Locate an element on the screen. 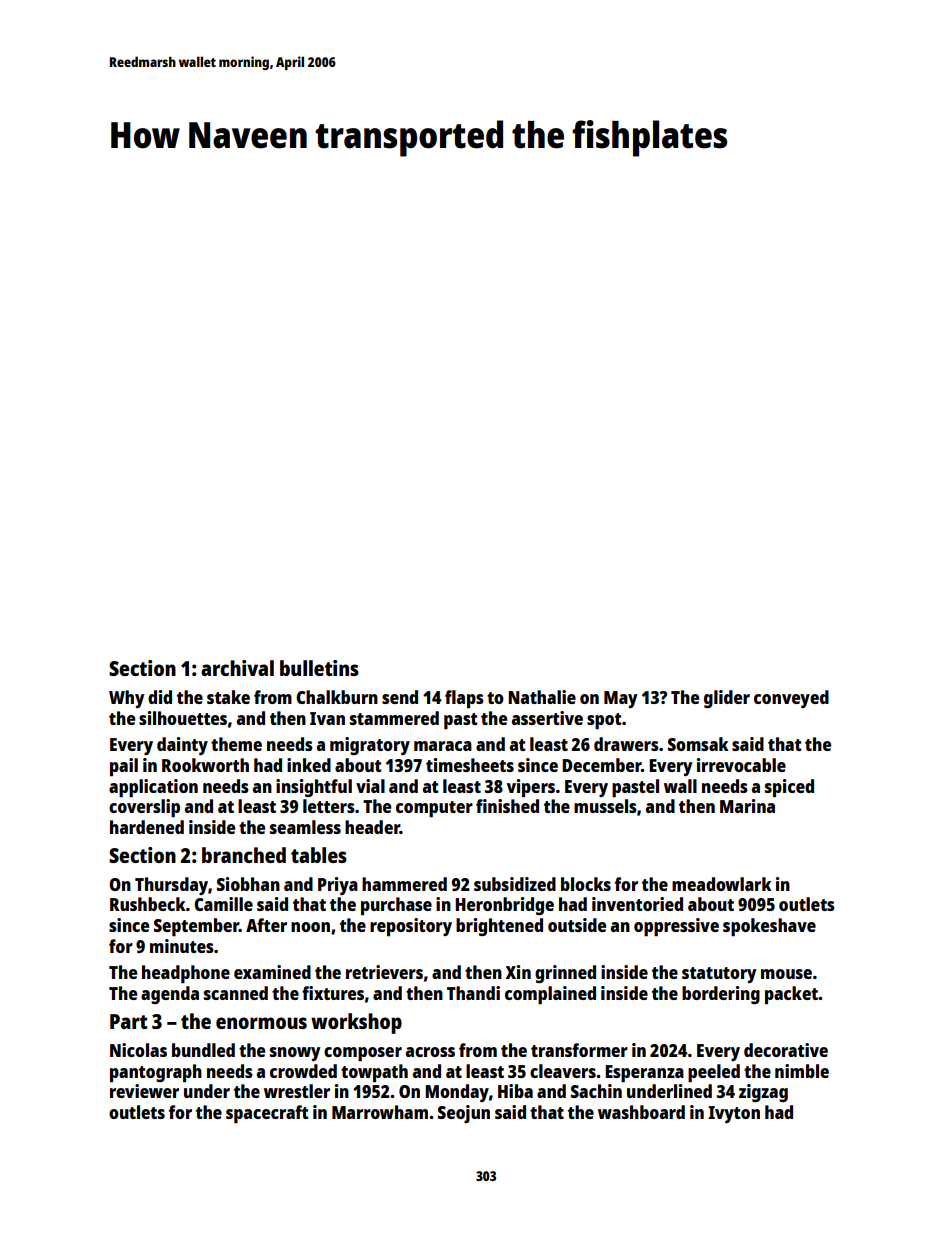 The height and width of the screenshot is (1233, 952). conveyed is located at coordinates (791, 699).
